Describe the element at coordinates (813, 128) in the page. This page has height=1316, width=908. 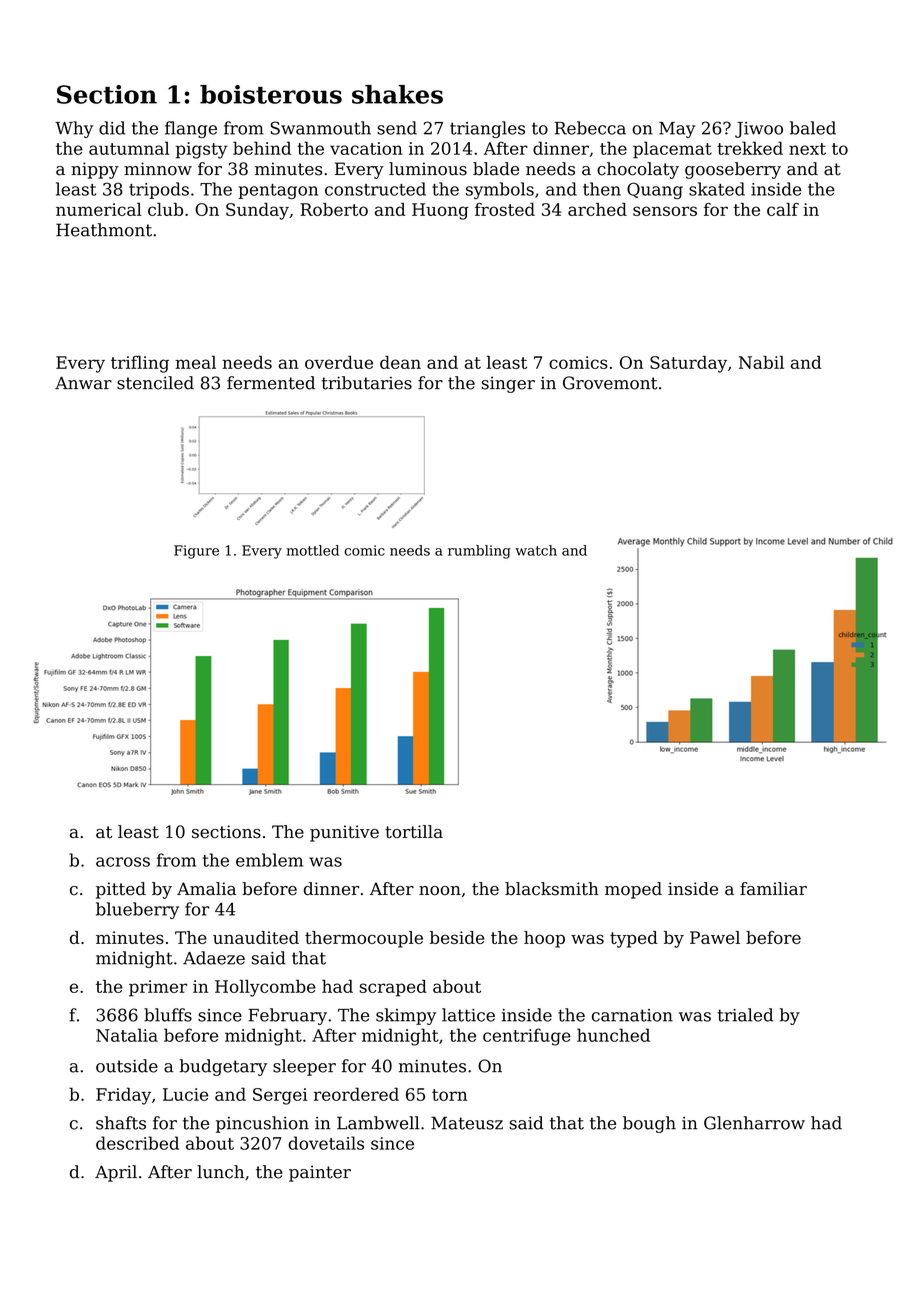
I see `baled` at that location.
